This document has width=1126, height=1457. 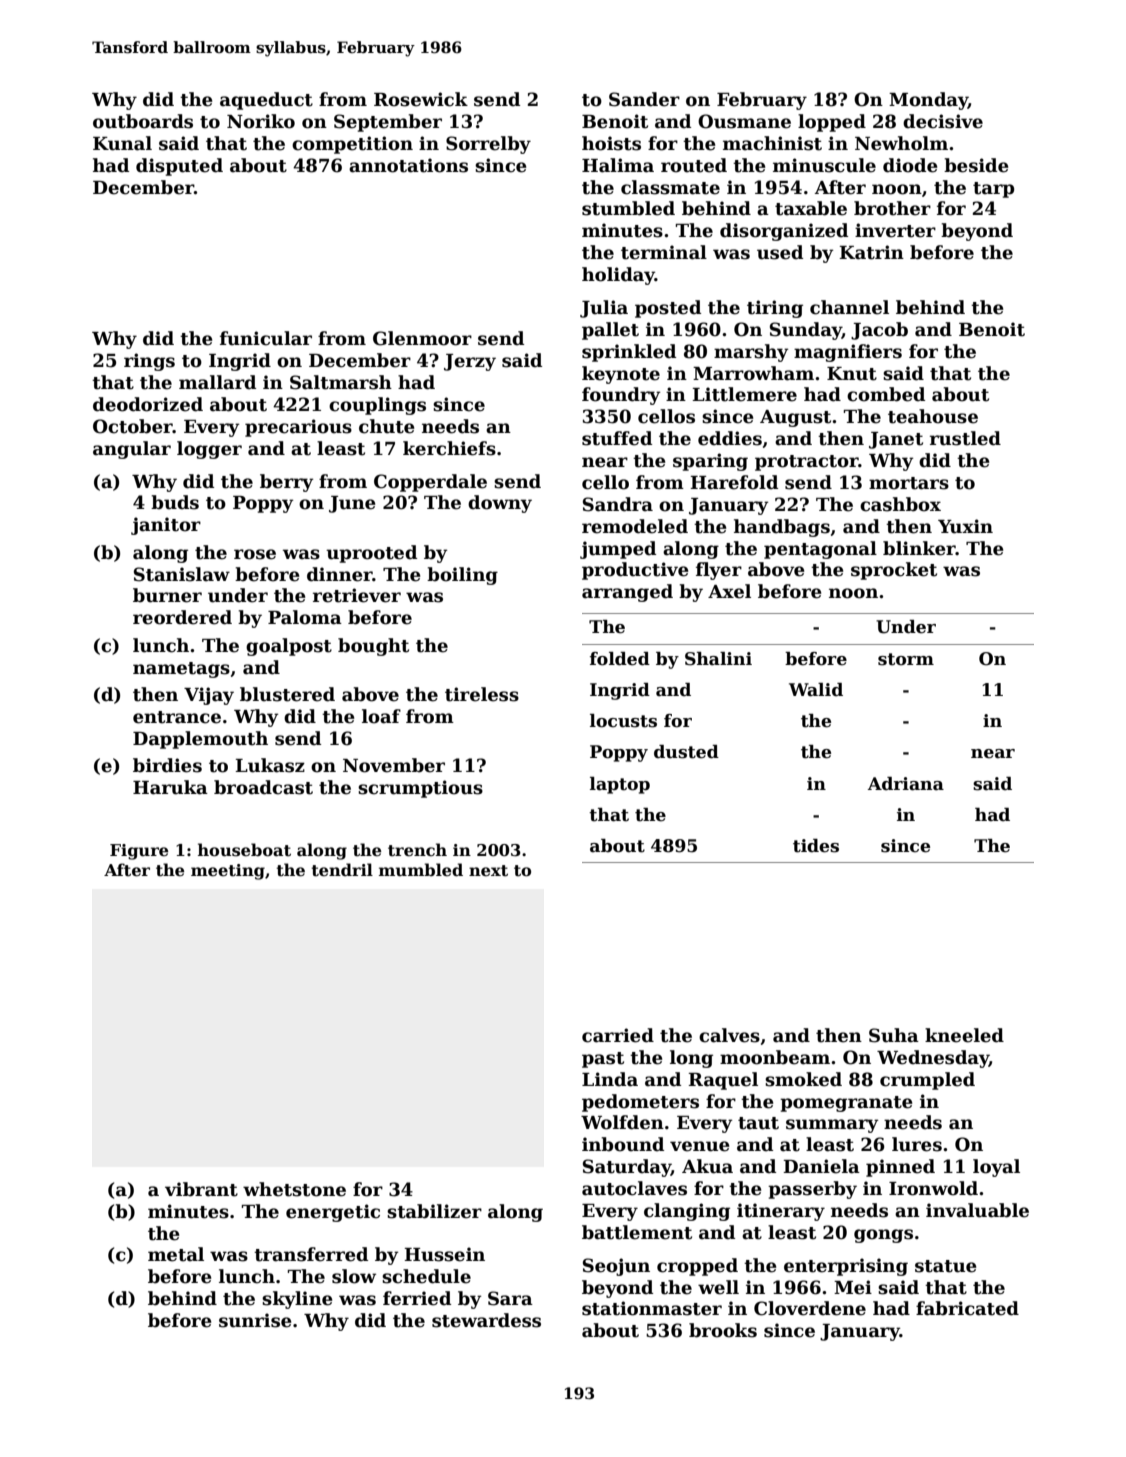 What do you see at coordinates (434, 1211) in the document?
I see `stabilizer` at bounding box center [434, 1211].
